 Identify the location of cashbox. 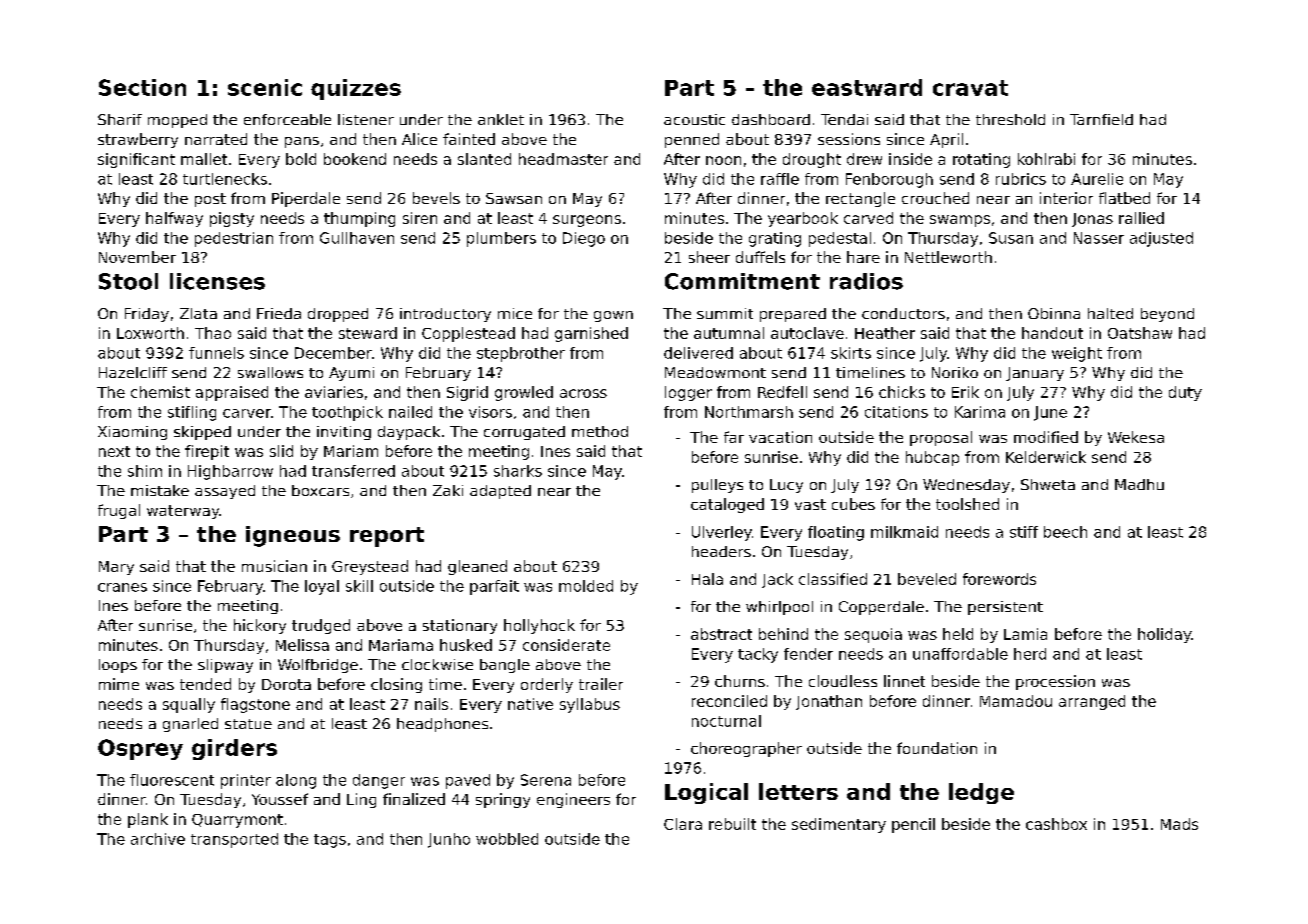
(1056, 824).
